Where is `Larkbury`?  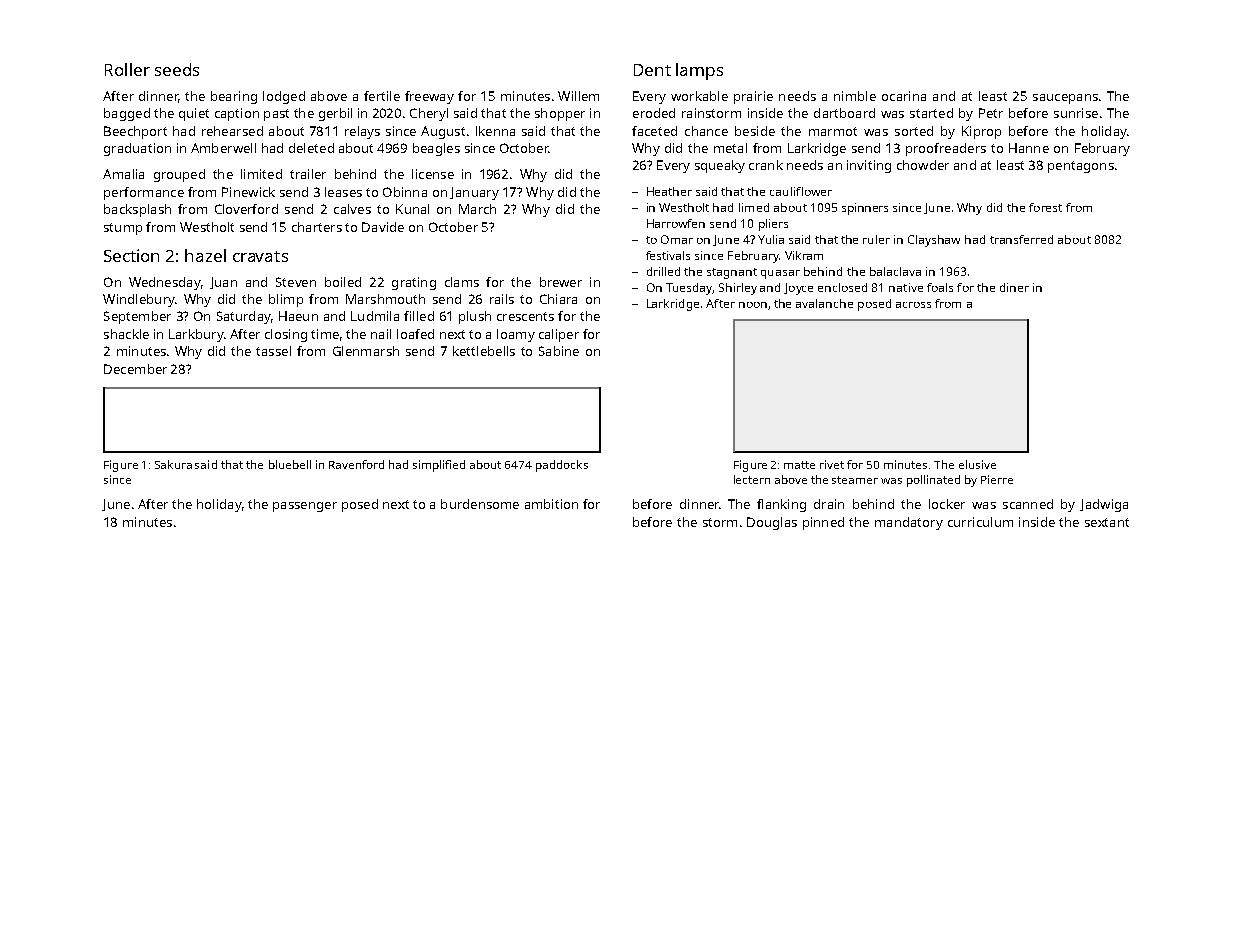
Larkbury is located at coordinates (196, 335).
